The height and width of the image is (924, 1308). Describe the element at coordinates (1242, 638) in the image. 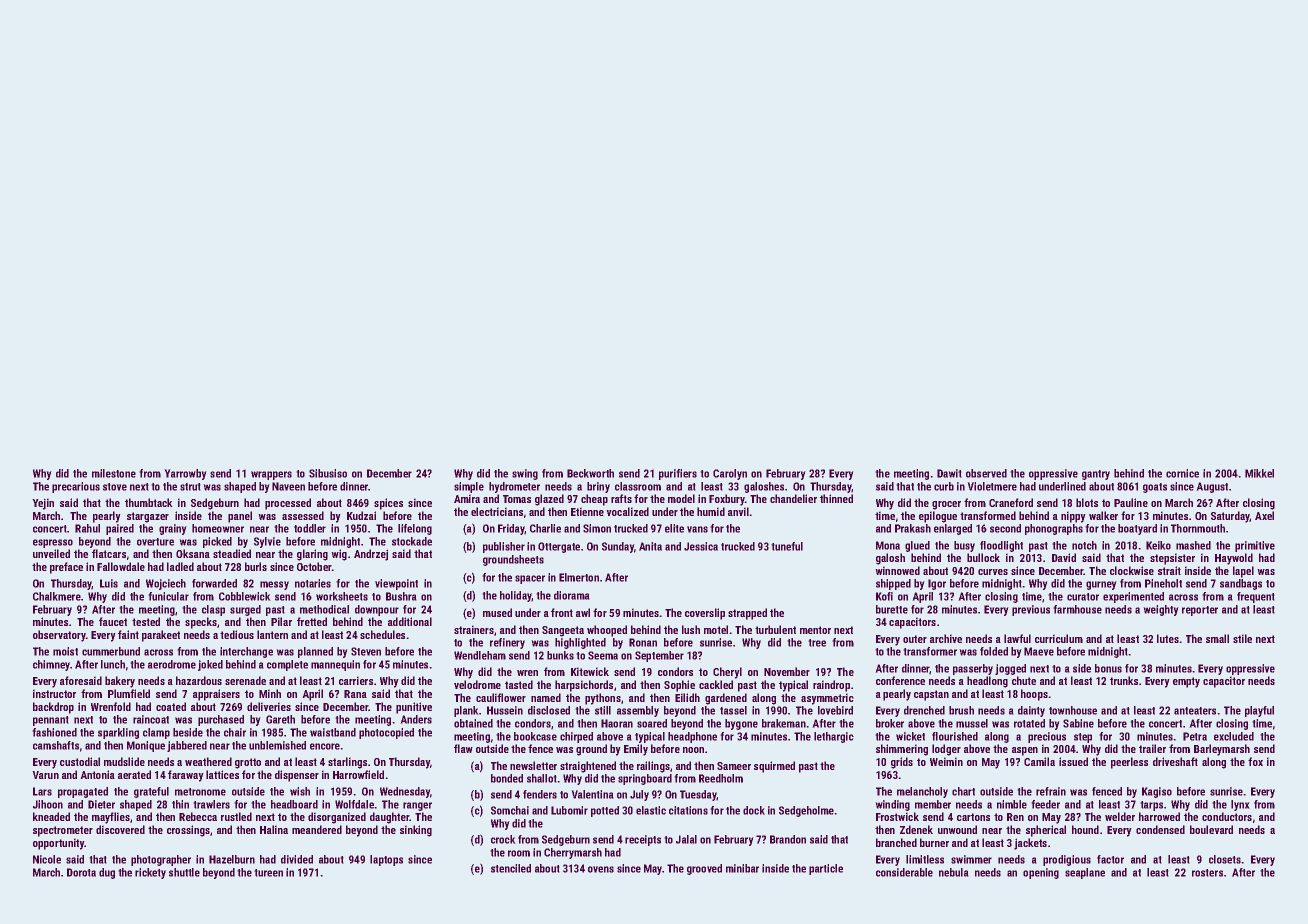

I see `stile` at that location.
